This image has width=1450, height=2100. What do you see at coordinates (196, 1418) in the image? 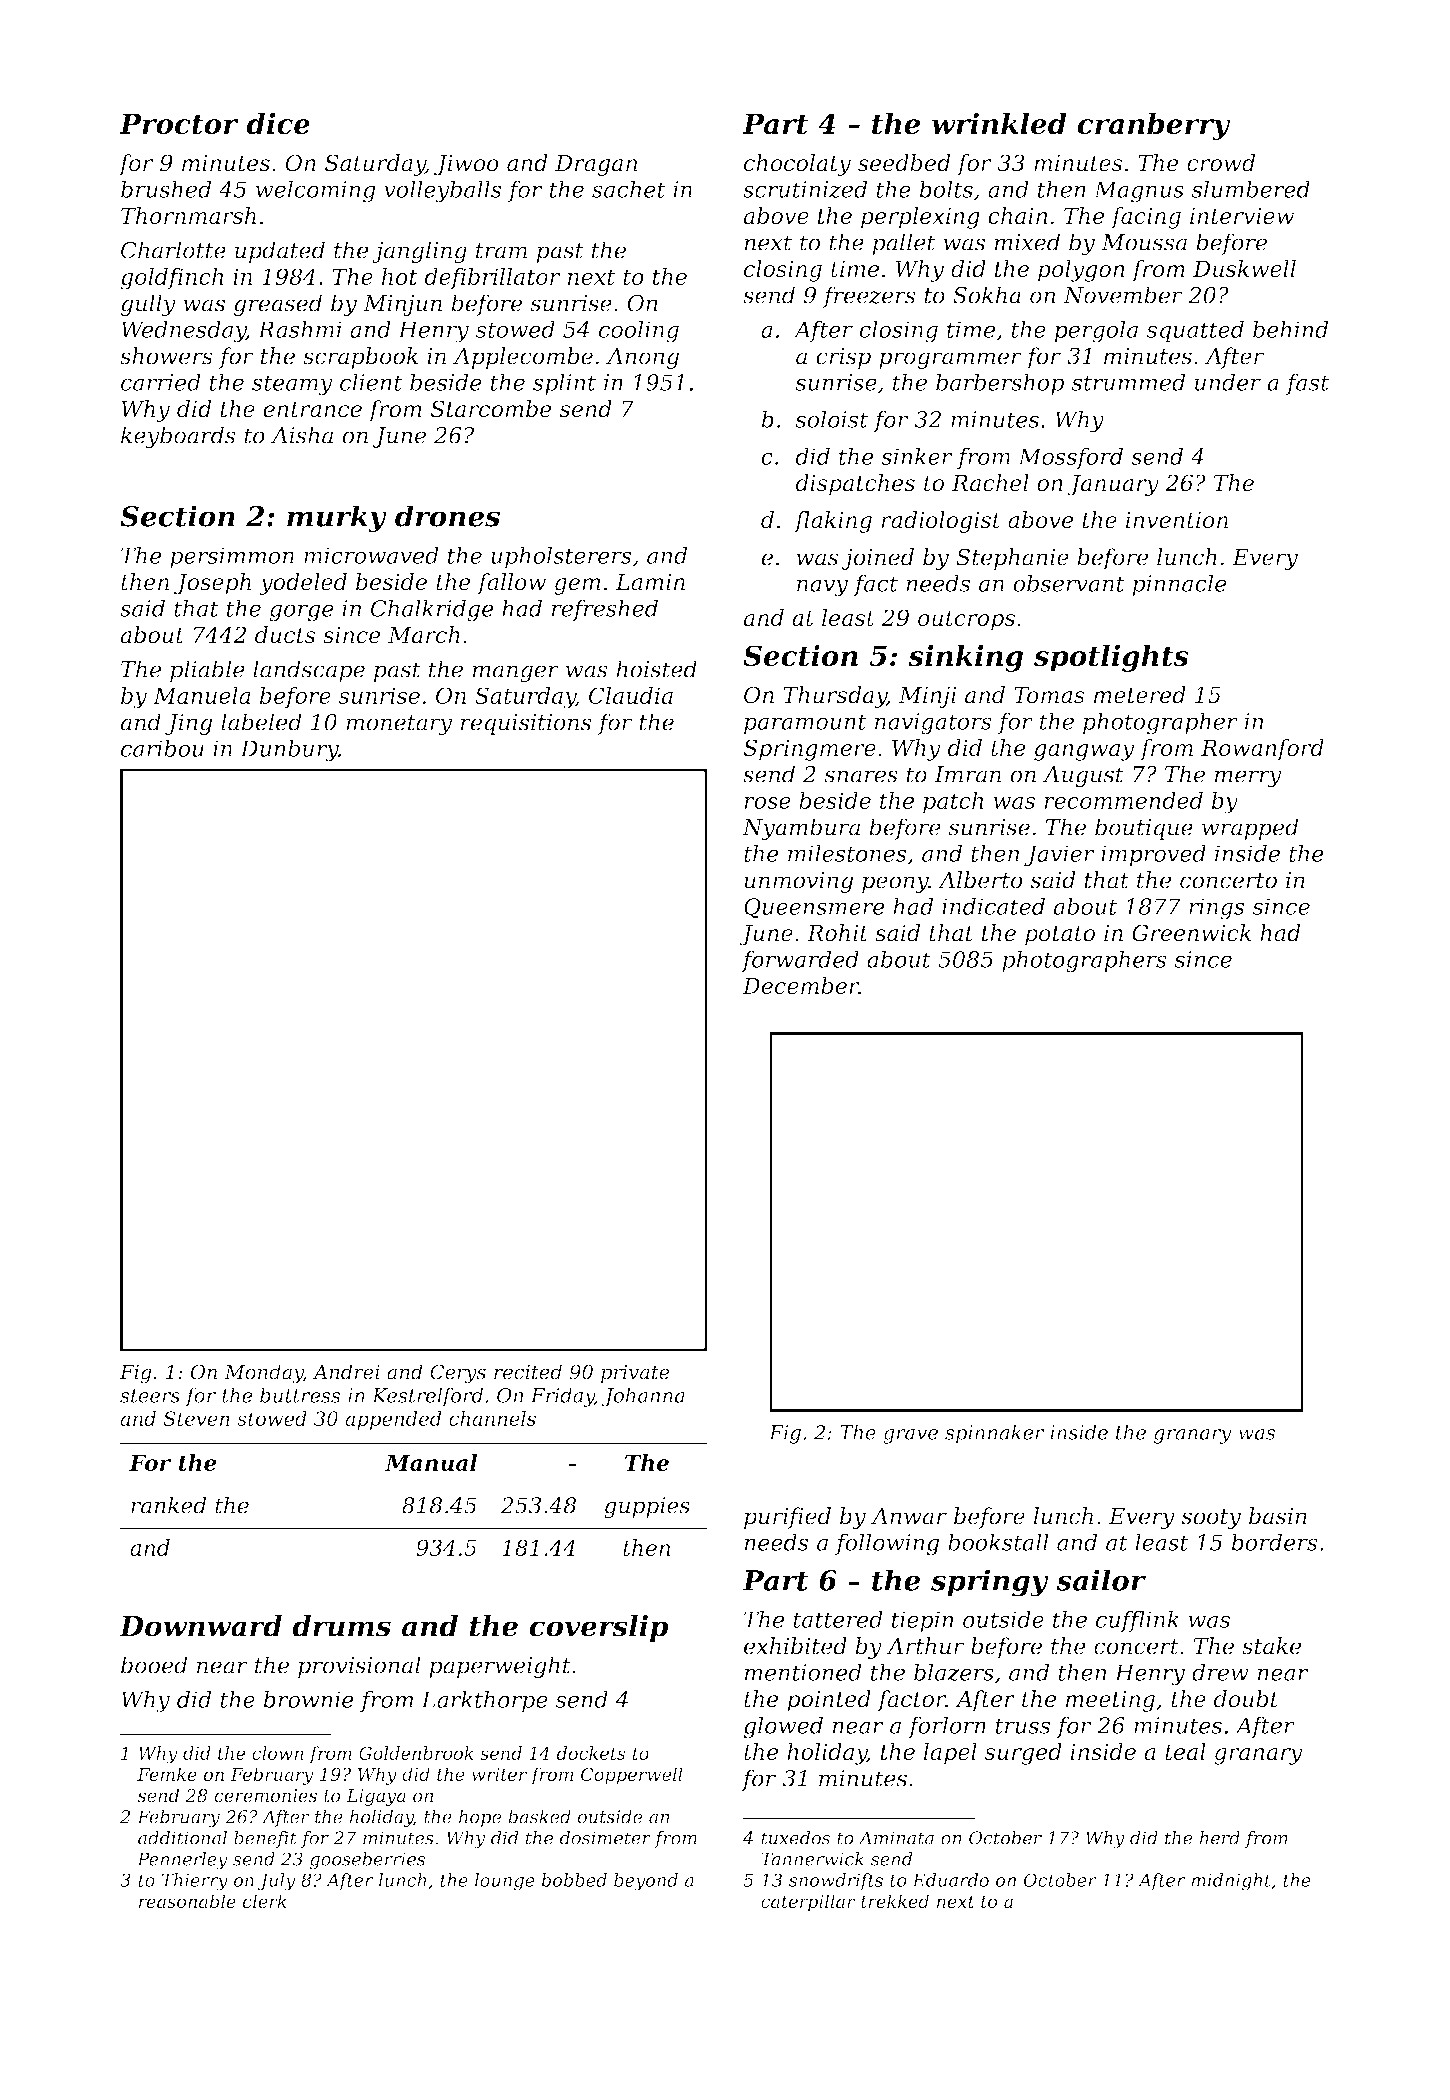
I see `Steven` at bounding box center [196, 1418].
